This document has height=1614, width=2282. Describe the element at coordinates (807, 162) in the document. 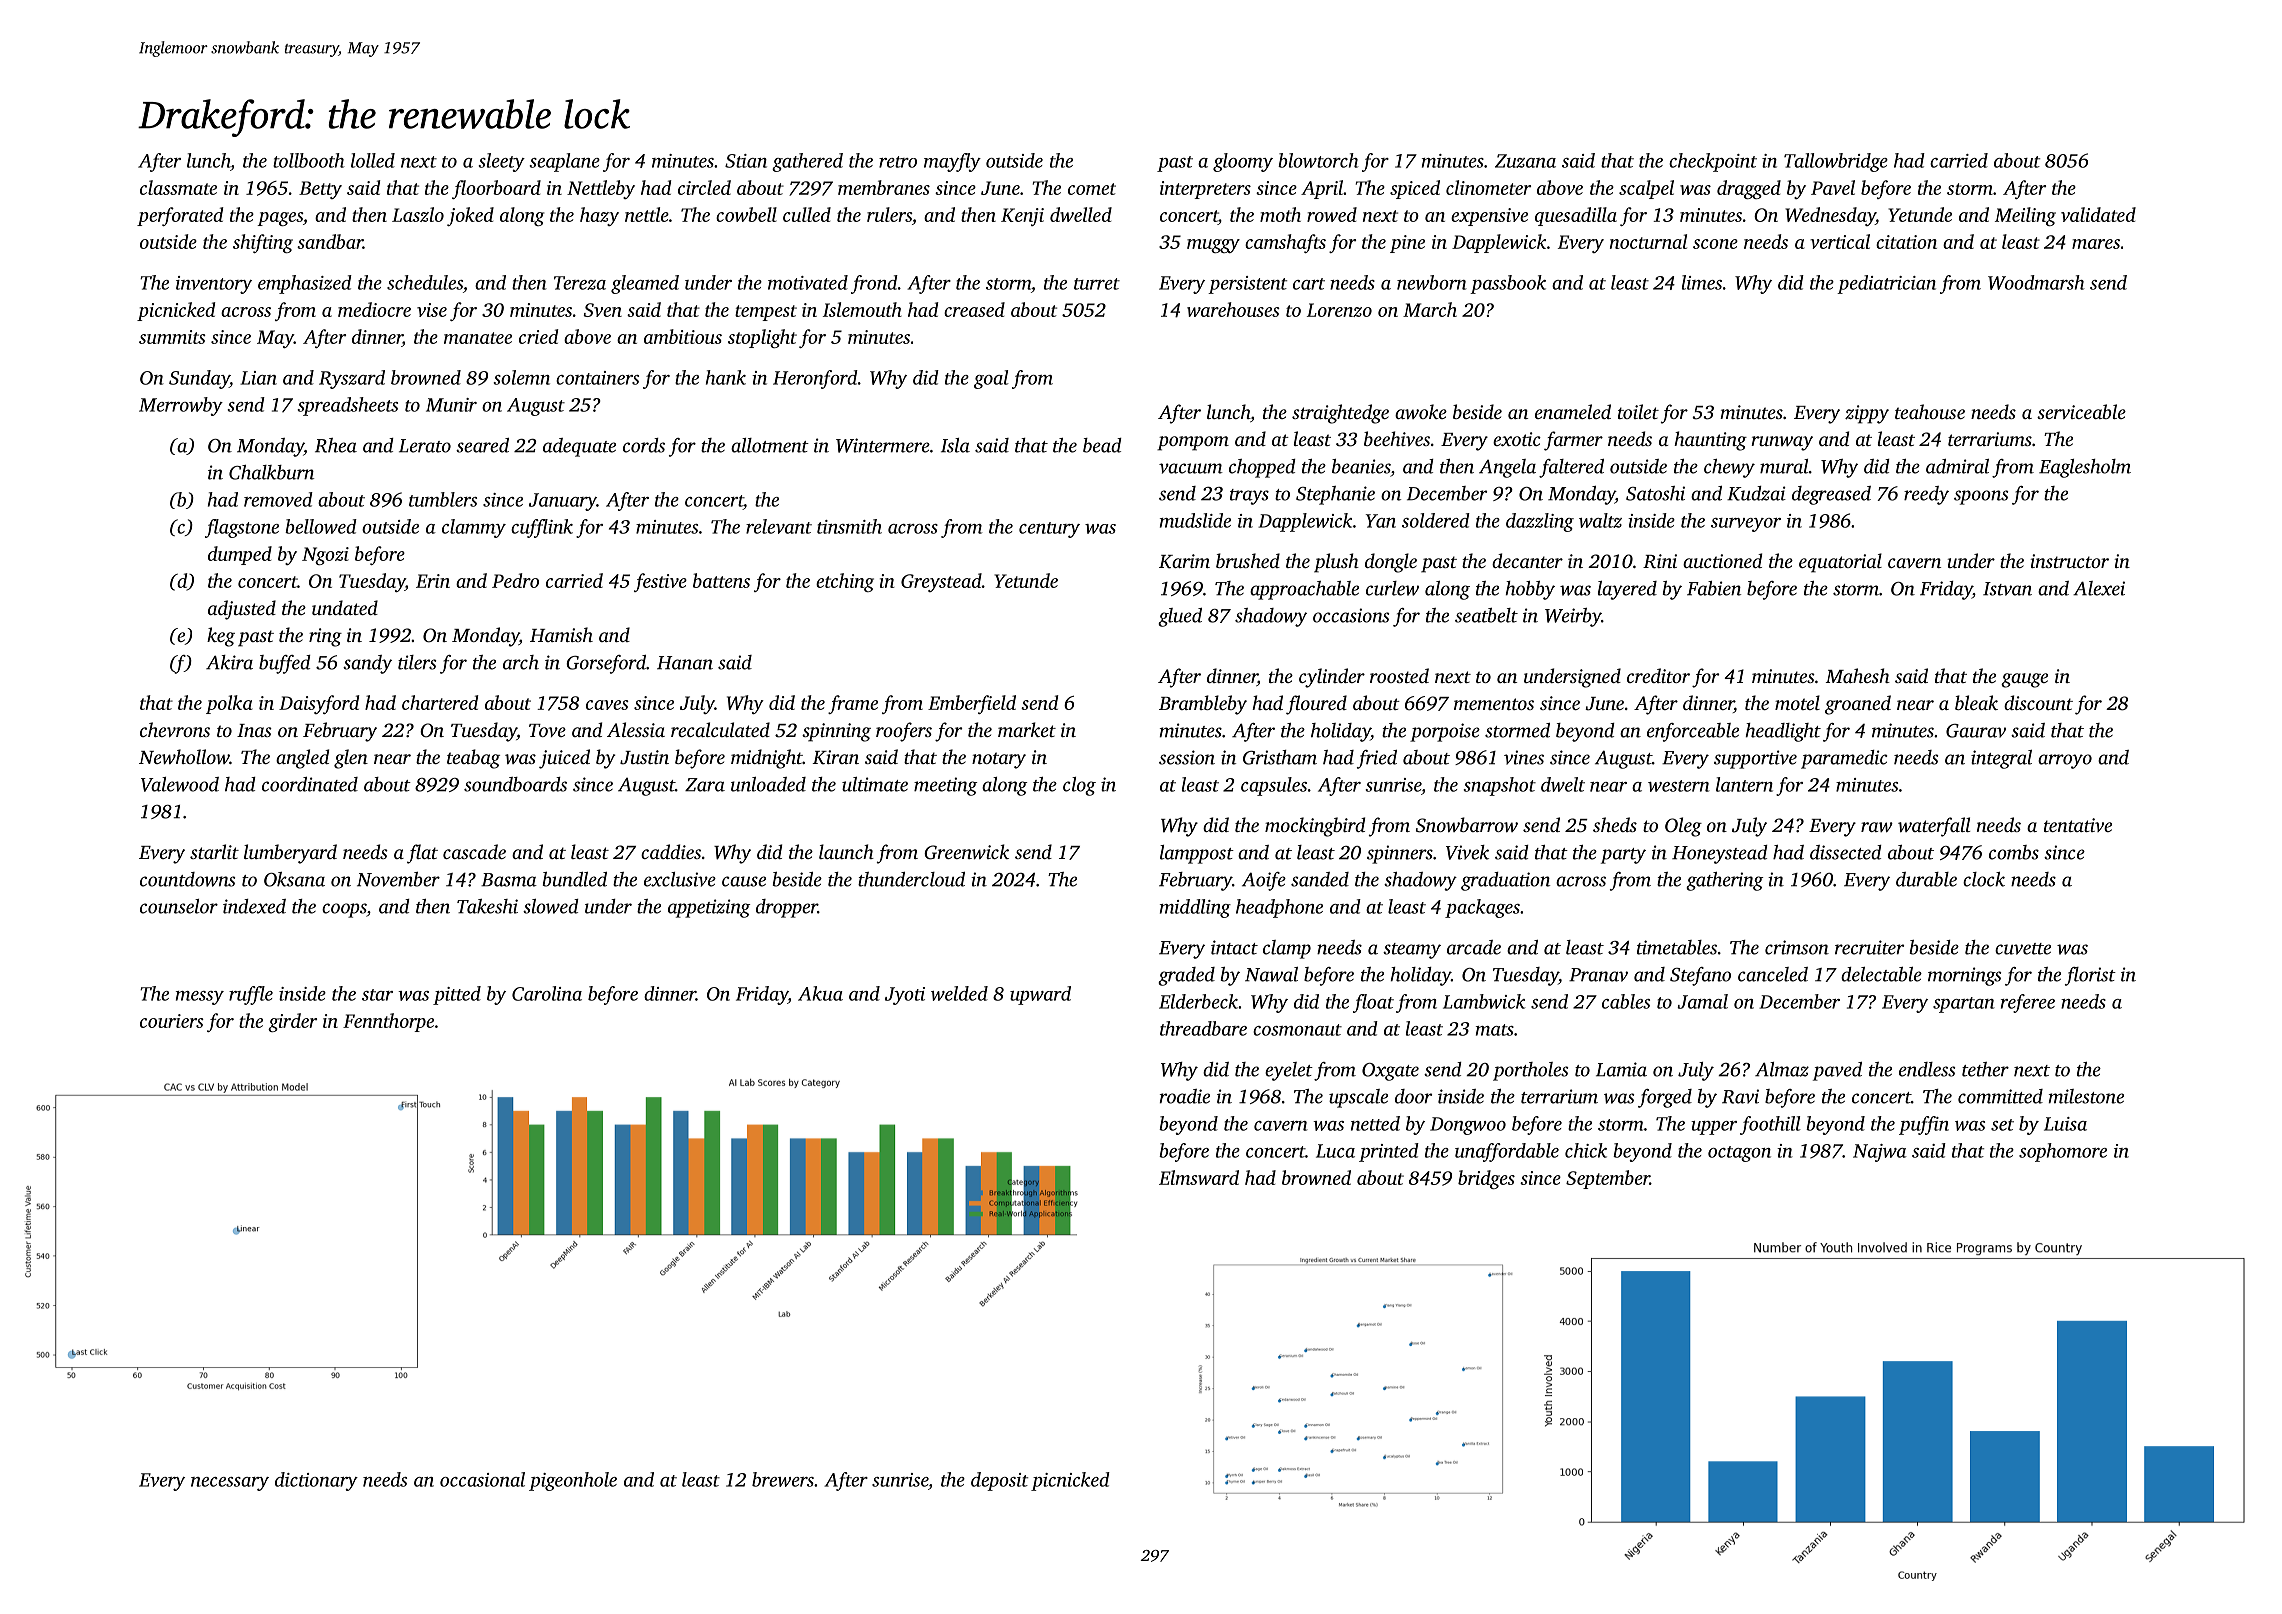

I see `gathered` at that location.
